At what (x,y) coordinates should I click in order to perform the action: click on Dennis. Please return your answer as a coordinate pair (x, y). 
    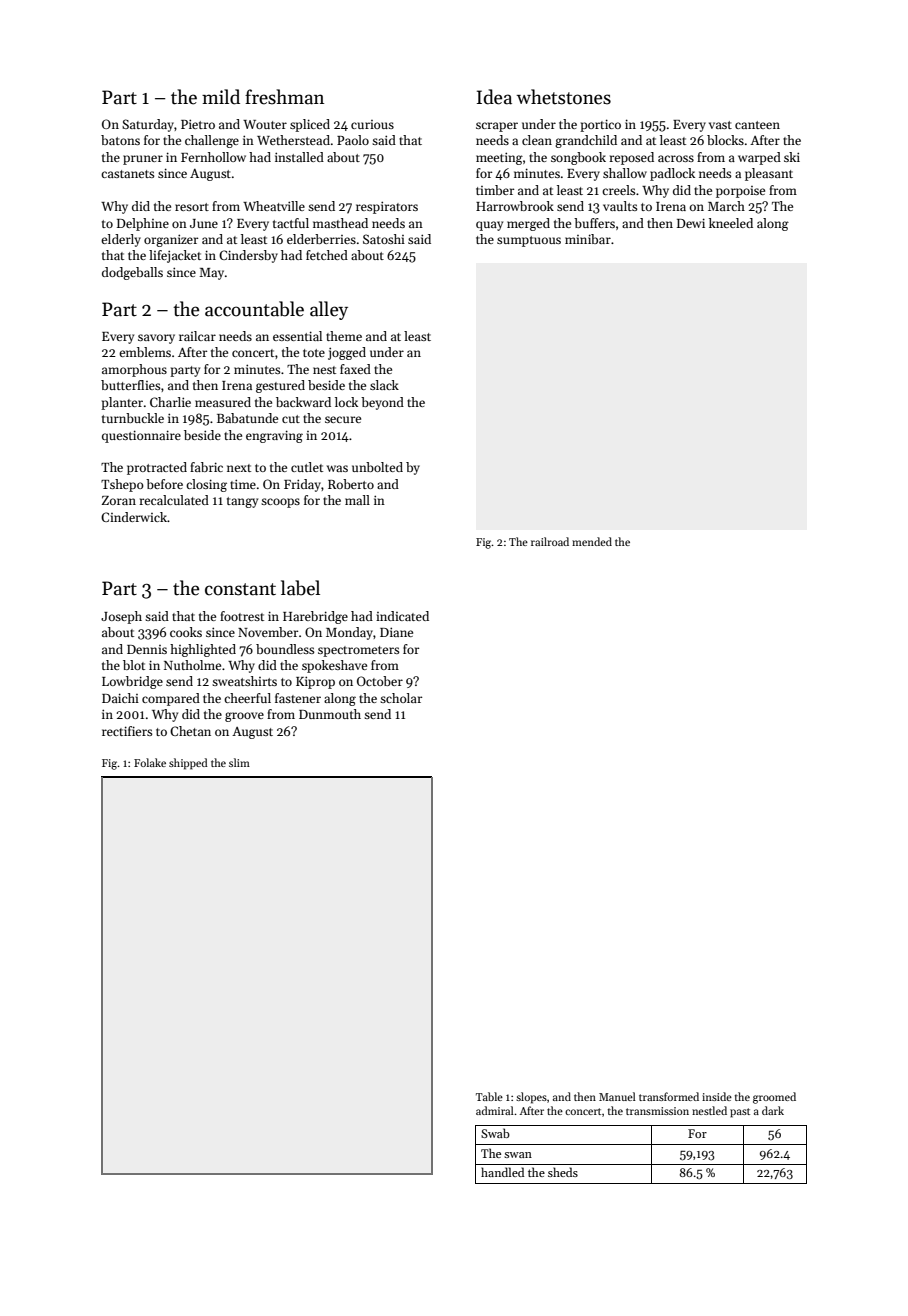
    Looking at the image, I should click on (147, 649).
